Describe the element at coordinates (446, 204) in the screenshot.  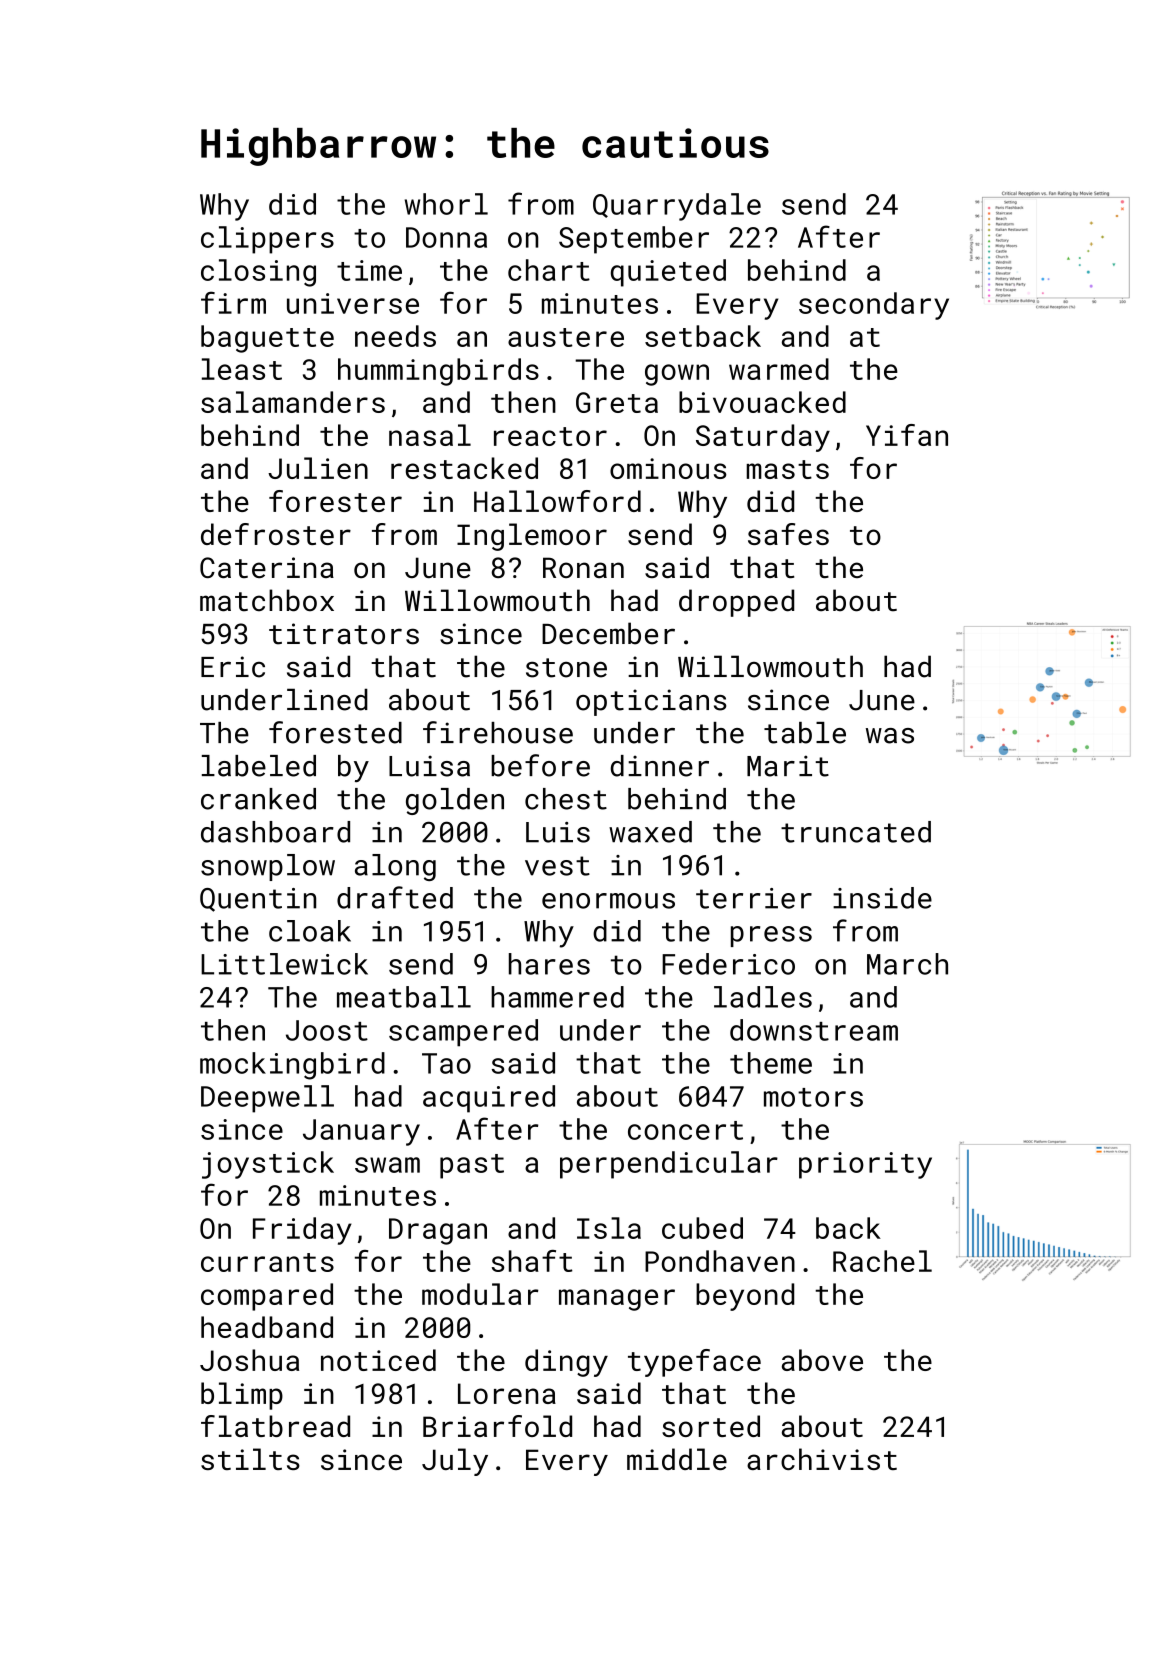
I see `whorl` at that location.
